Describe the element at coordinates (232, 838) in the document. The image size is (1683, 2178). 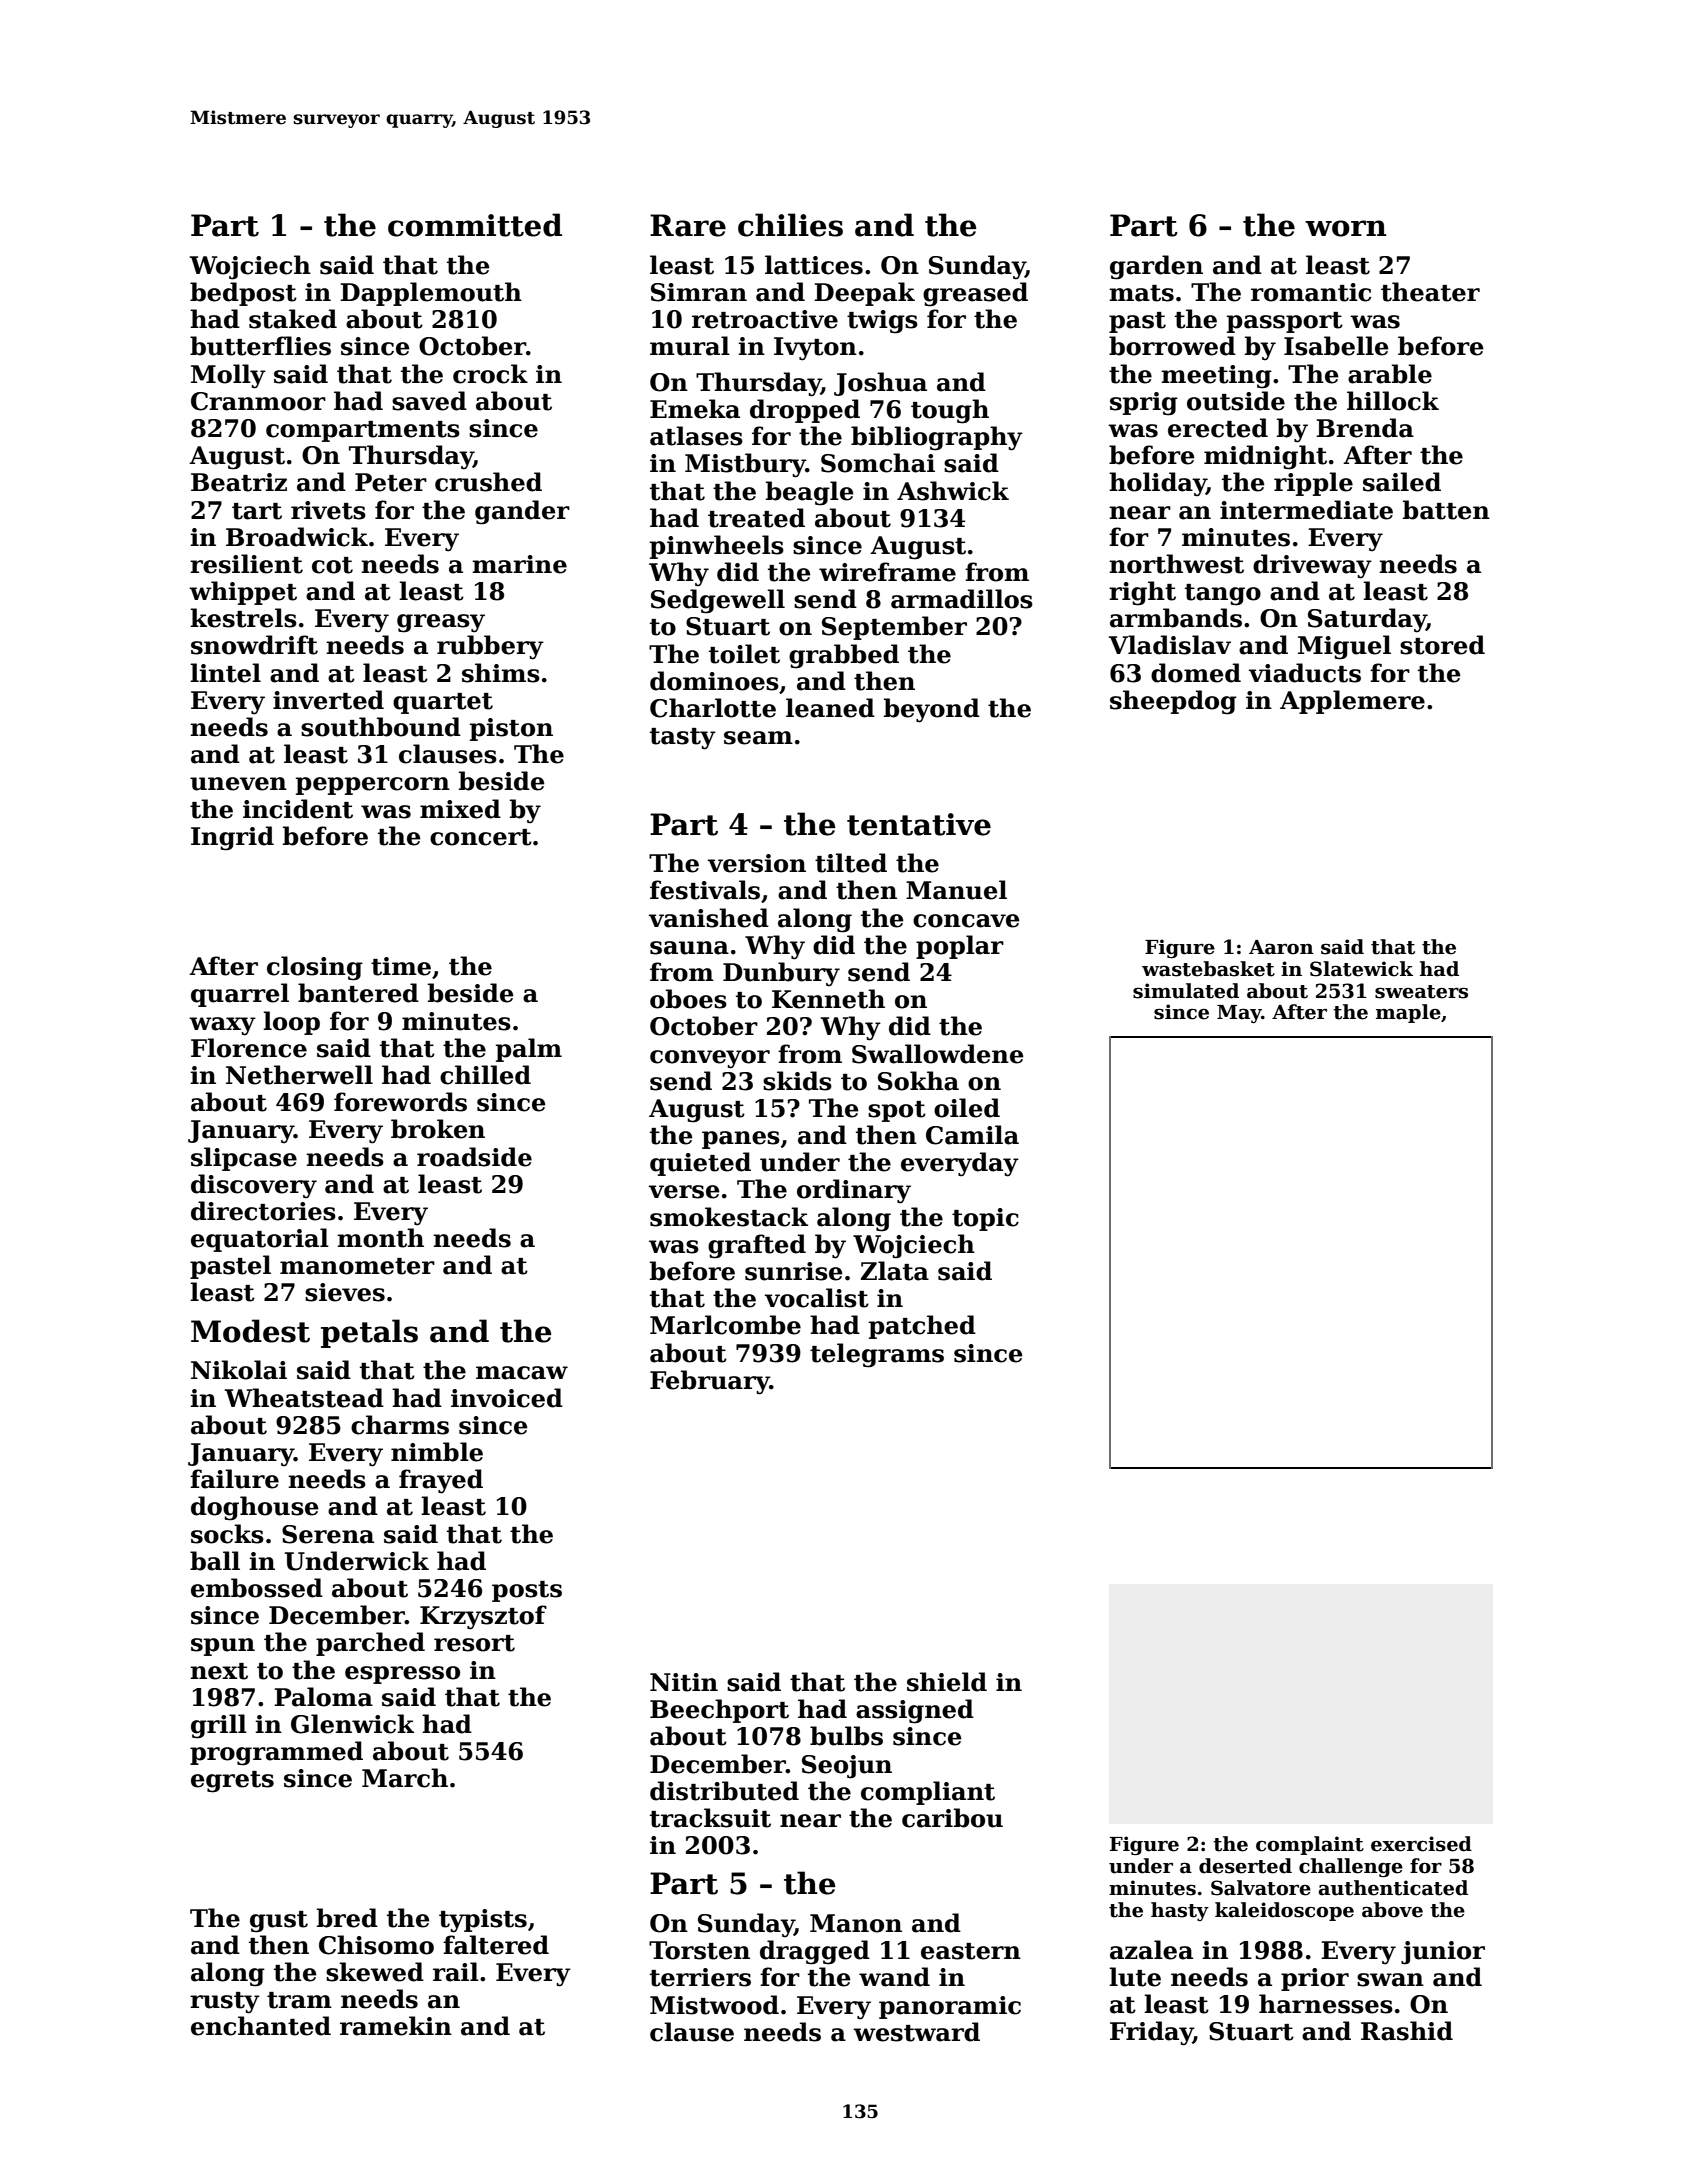
I see `Ingrid` at that location.
